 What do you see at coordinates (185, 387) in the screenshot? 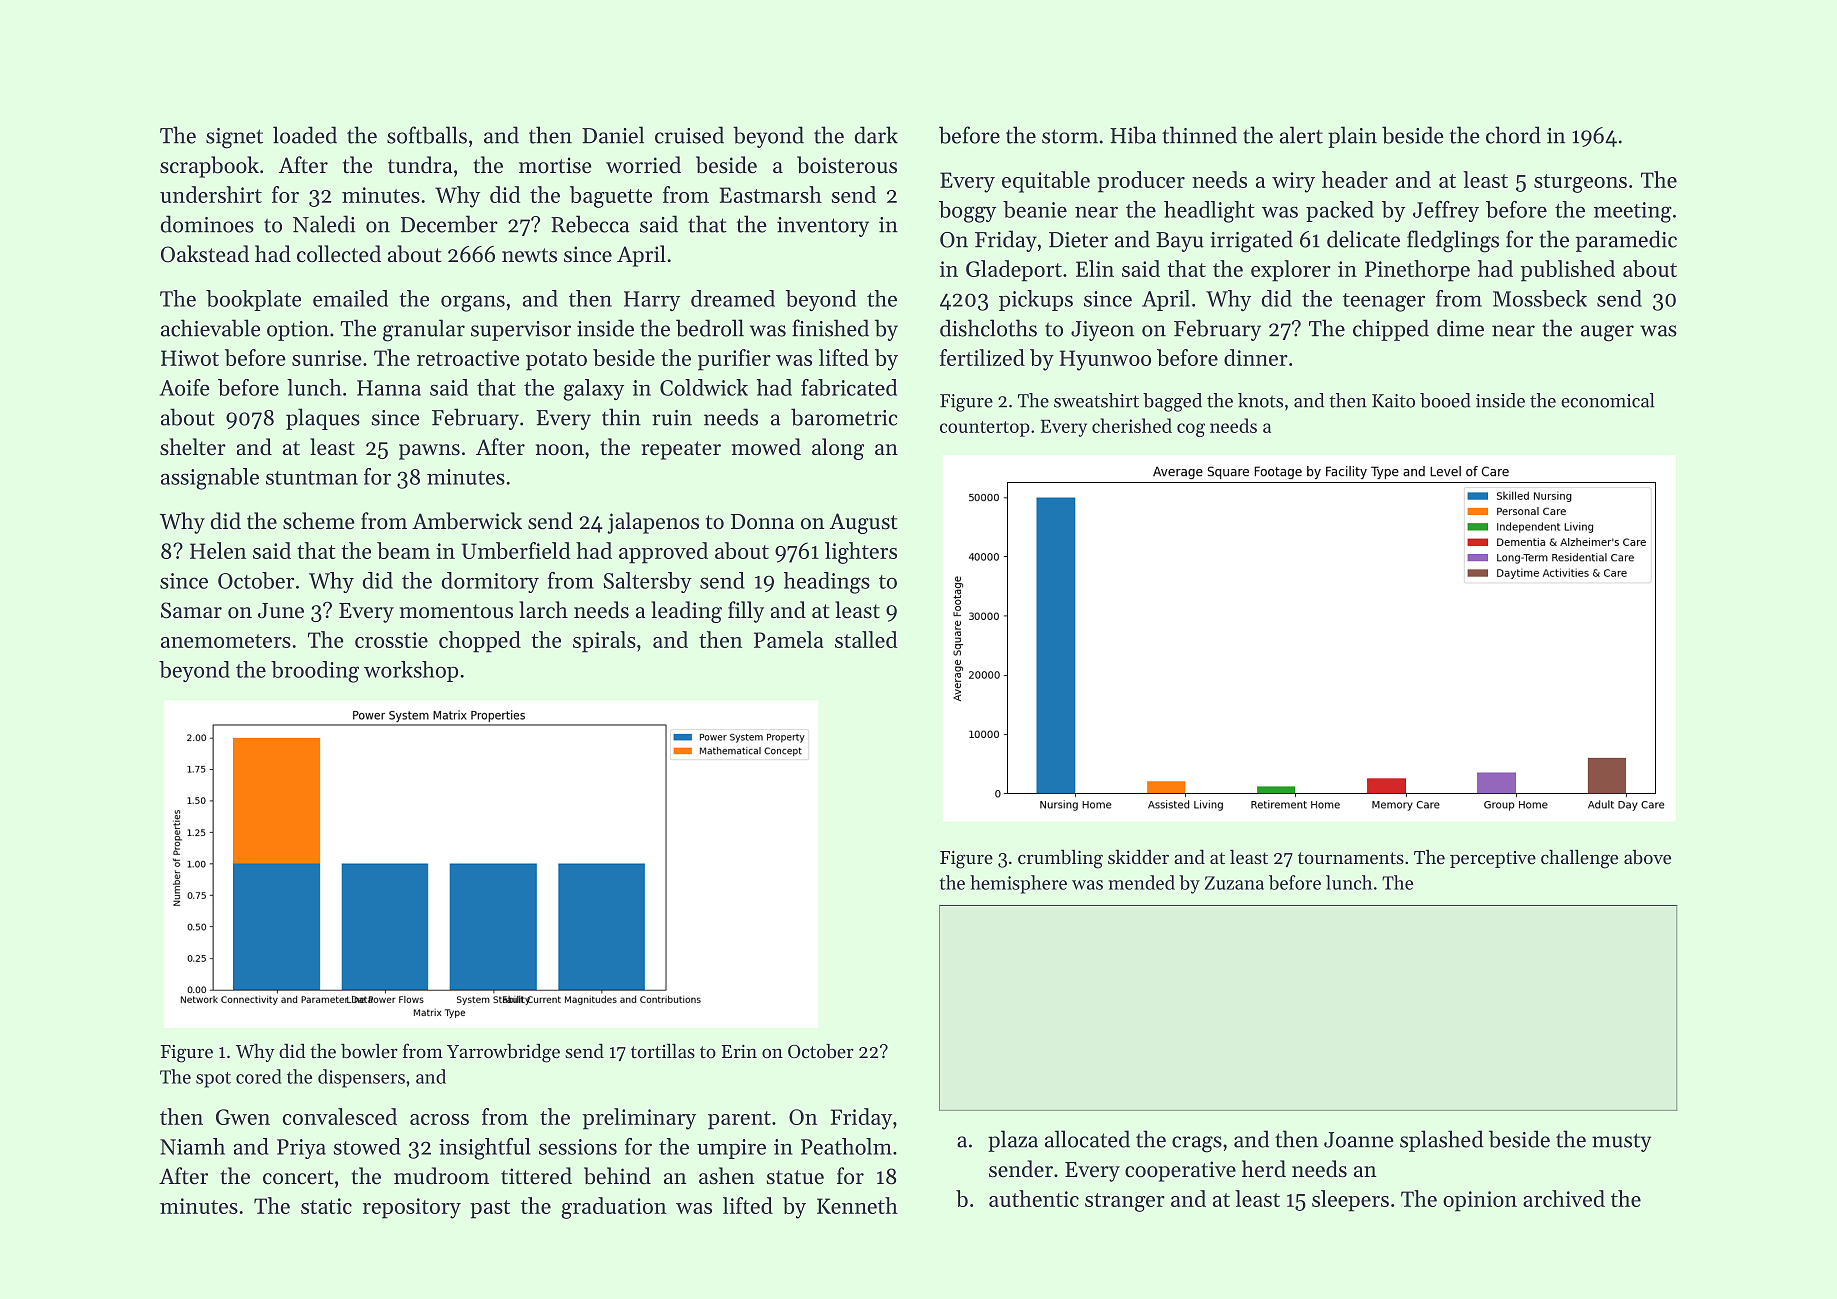
I see `Aoife` at bounding box center [185, 387].
